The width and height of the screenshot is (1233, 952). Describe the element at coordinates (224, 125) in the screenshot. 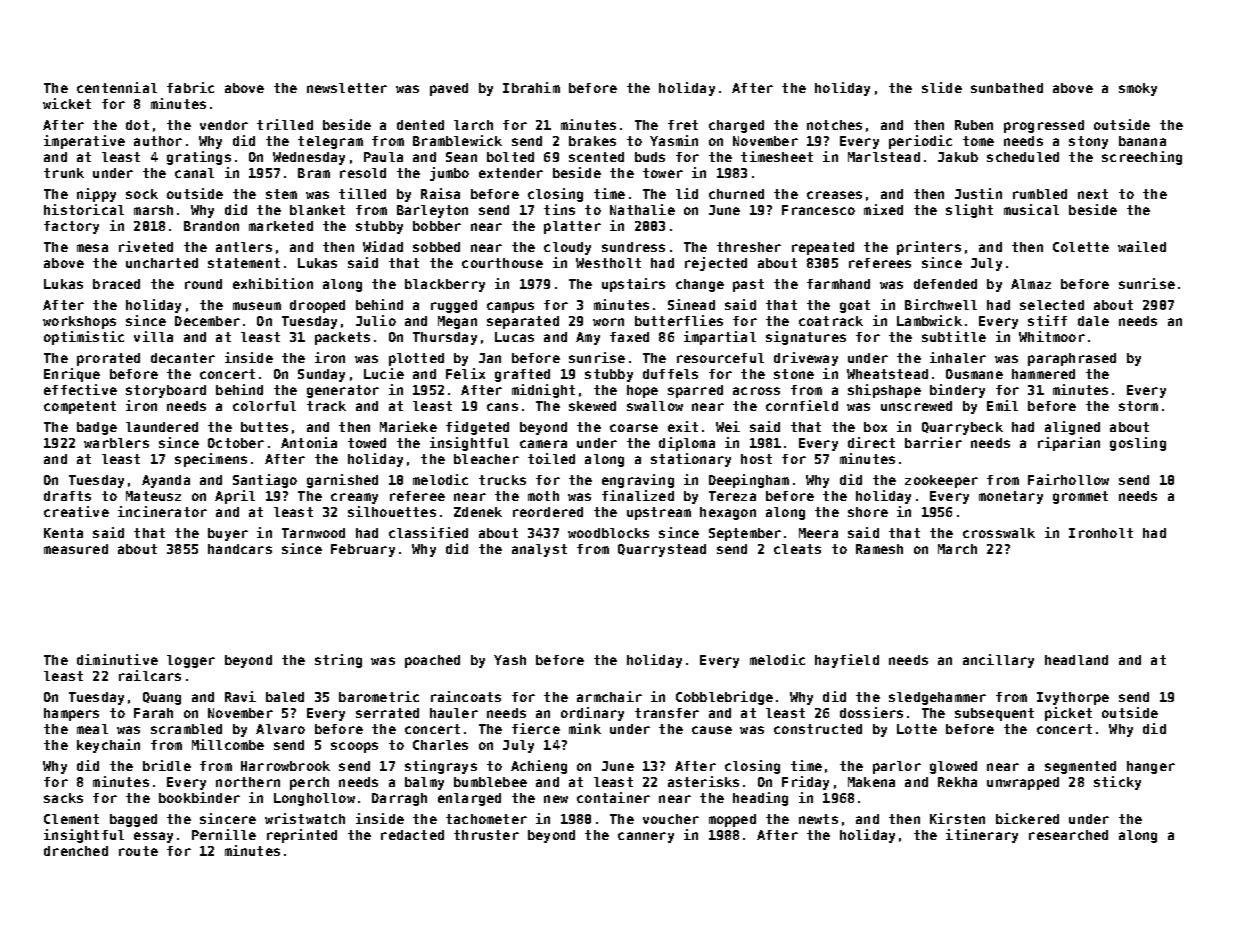

I see `vendor` at that location.
